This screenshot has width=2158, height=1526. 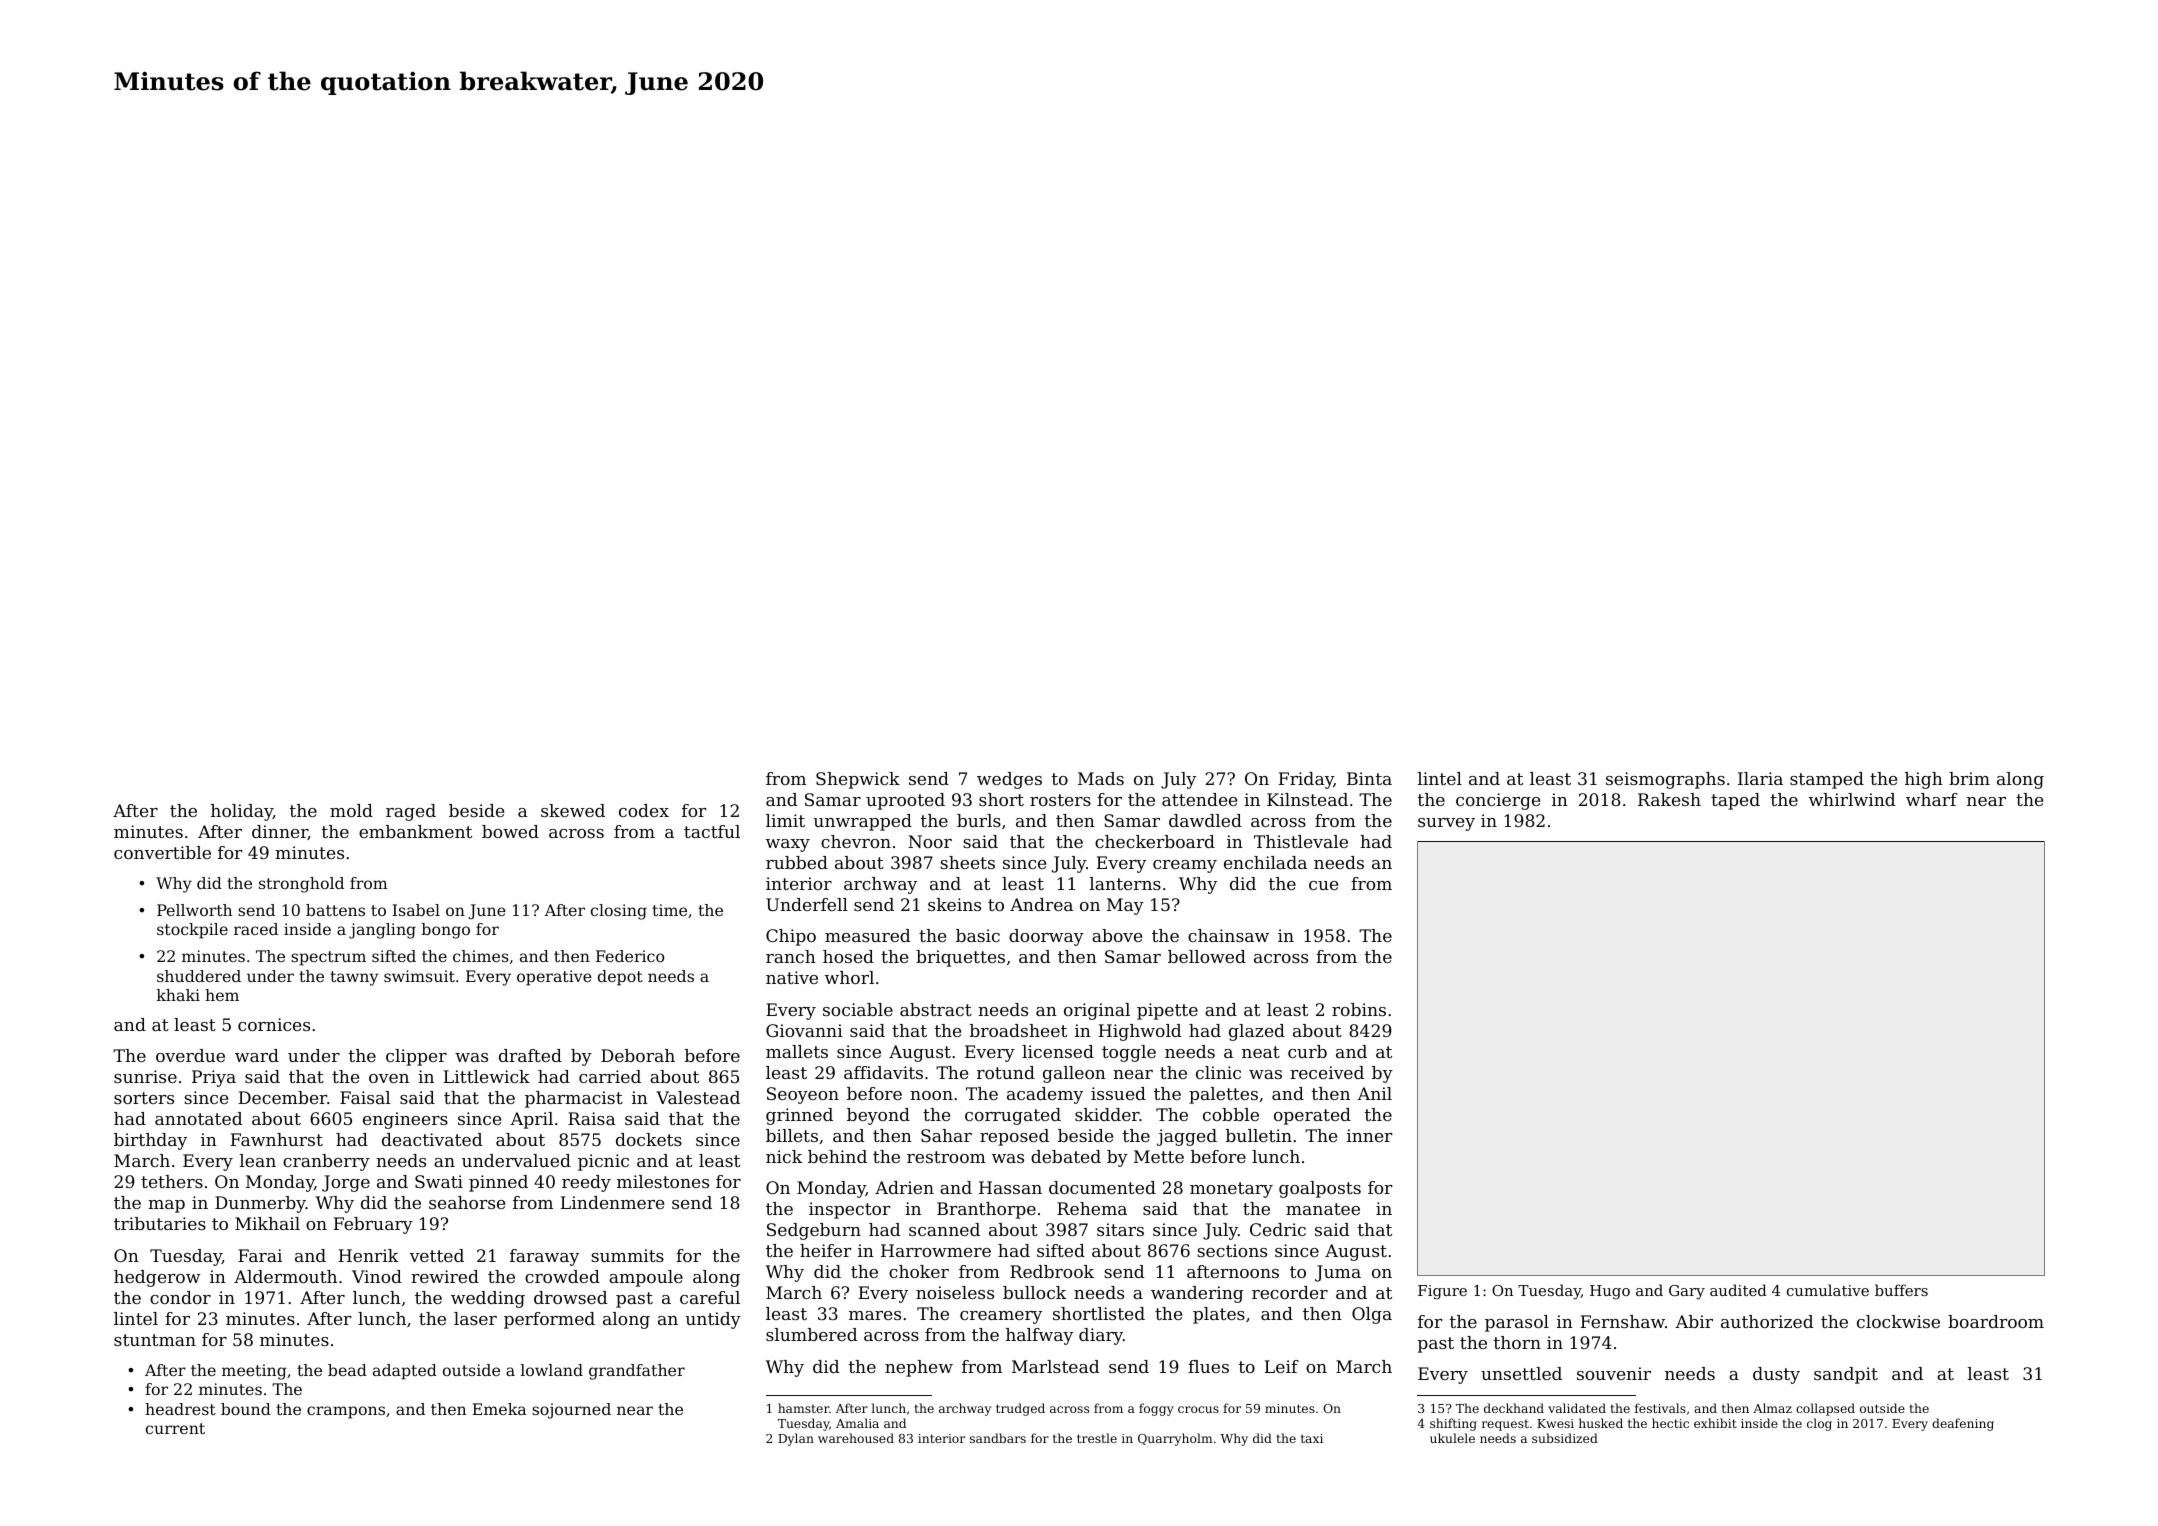 I want to click on hedgerow, so click(x=157, y=1278).
